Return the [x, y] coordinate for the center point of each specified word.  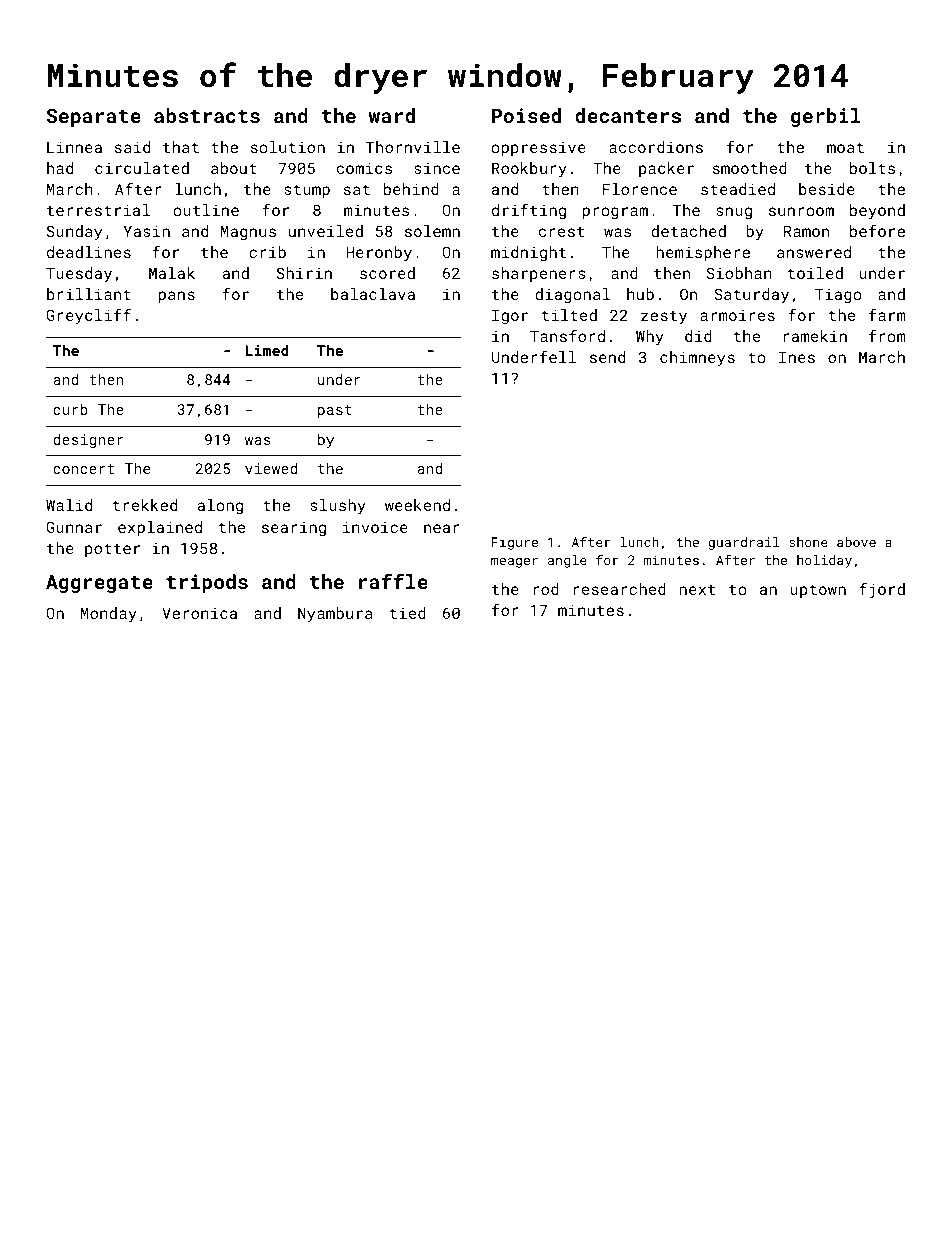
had [60, 168]
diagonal [572, 296]
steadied [738, 189]
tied [407, 613]
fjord [882, 590]
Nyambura [335, 615]
